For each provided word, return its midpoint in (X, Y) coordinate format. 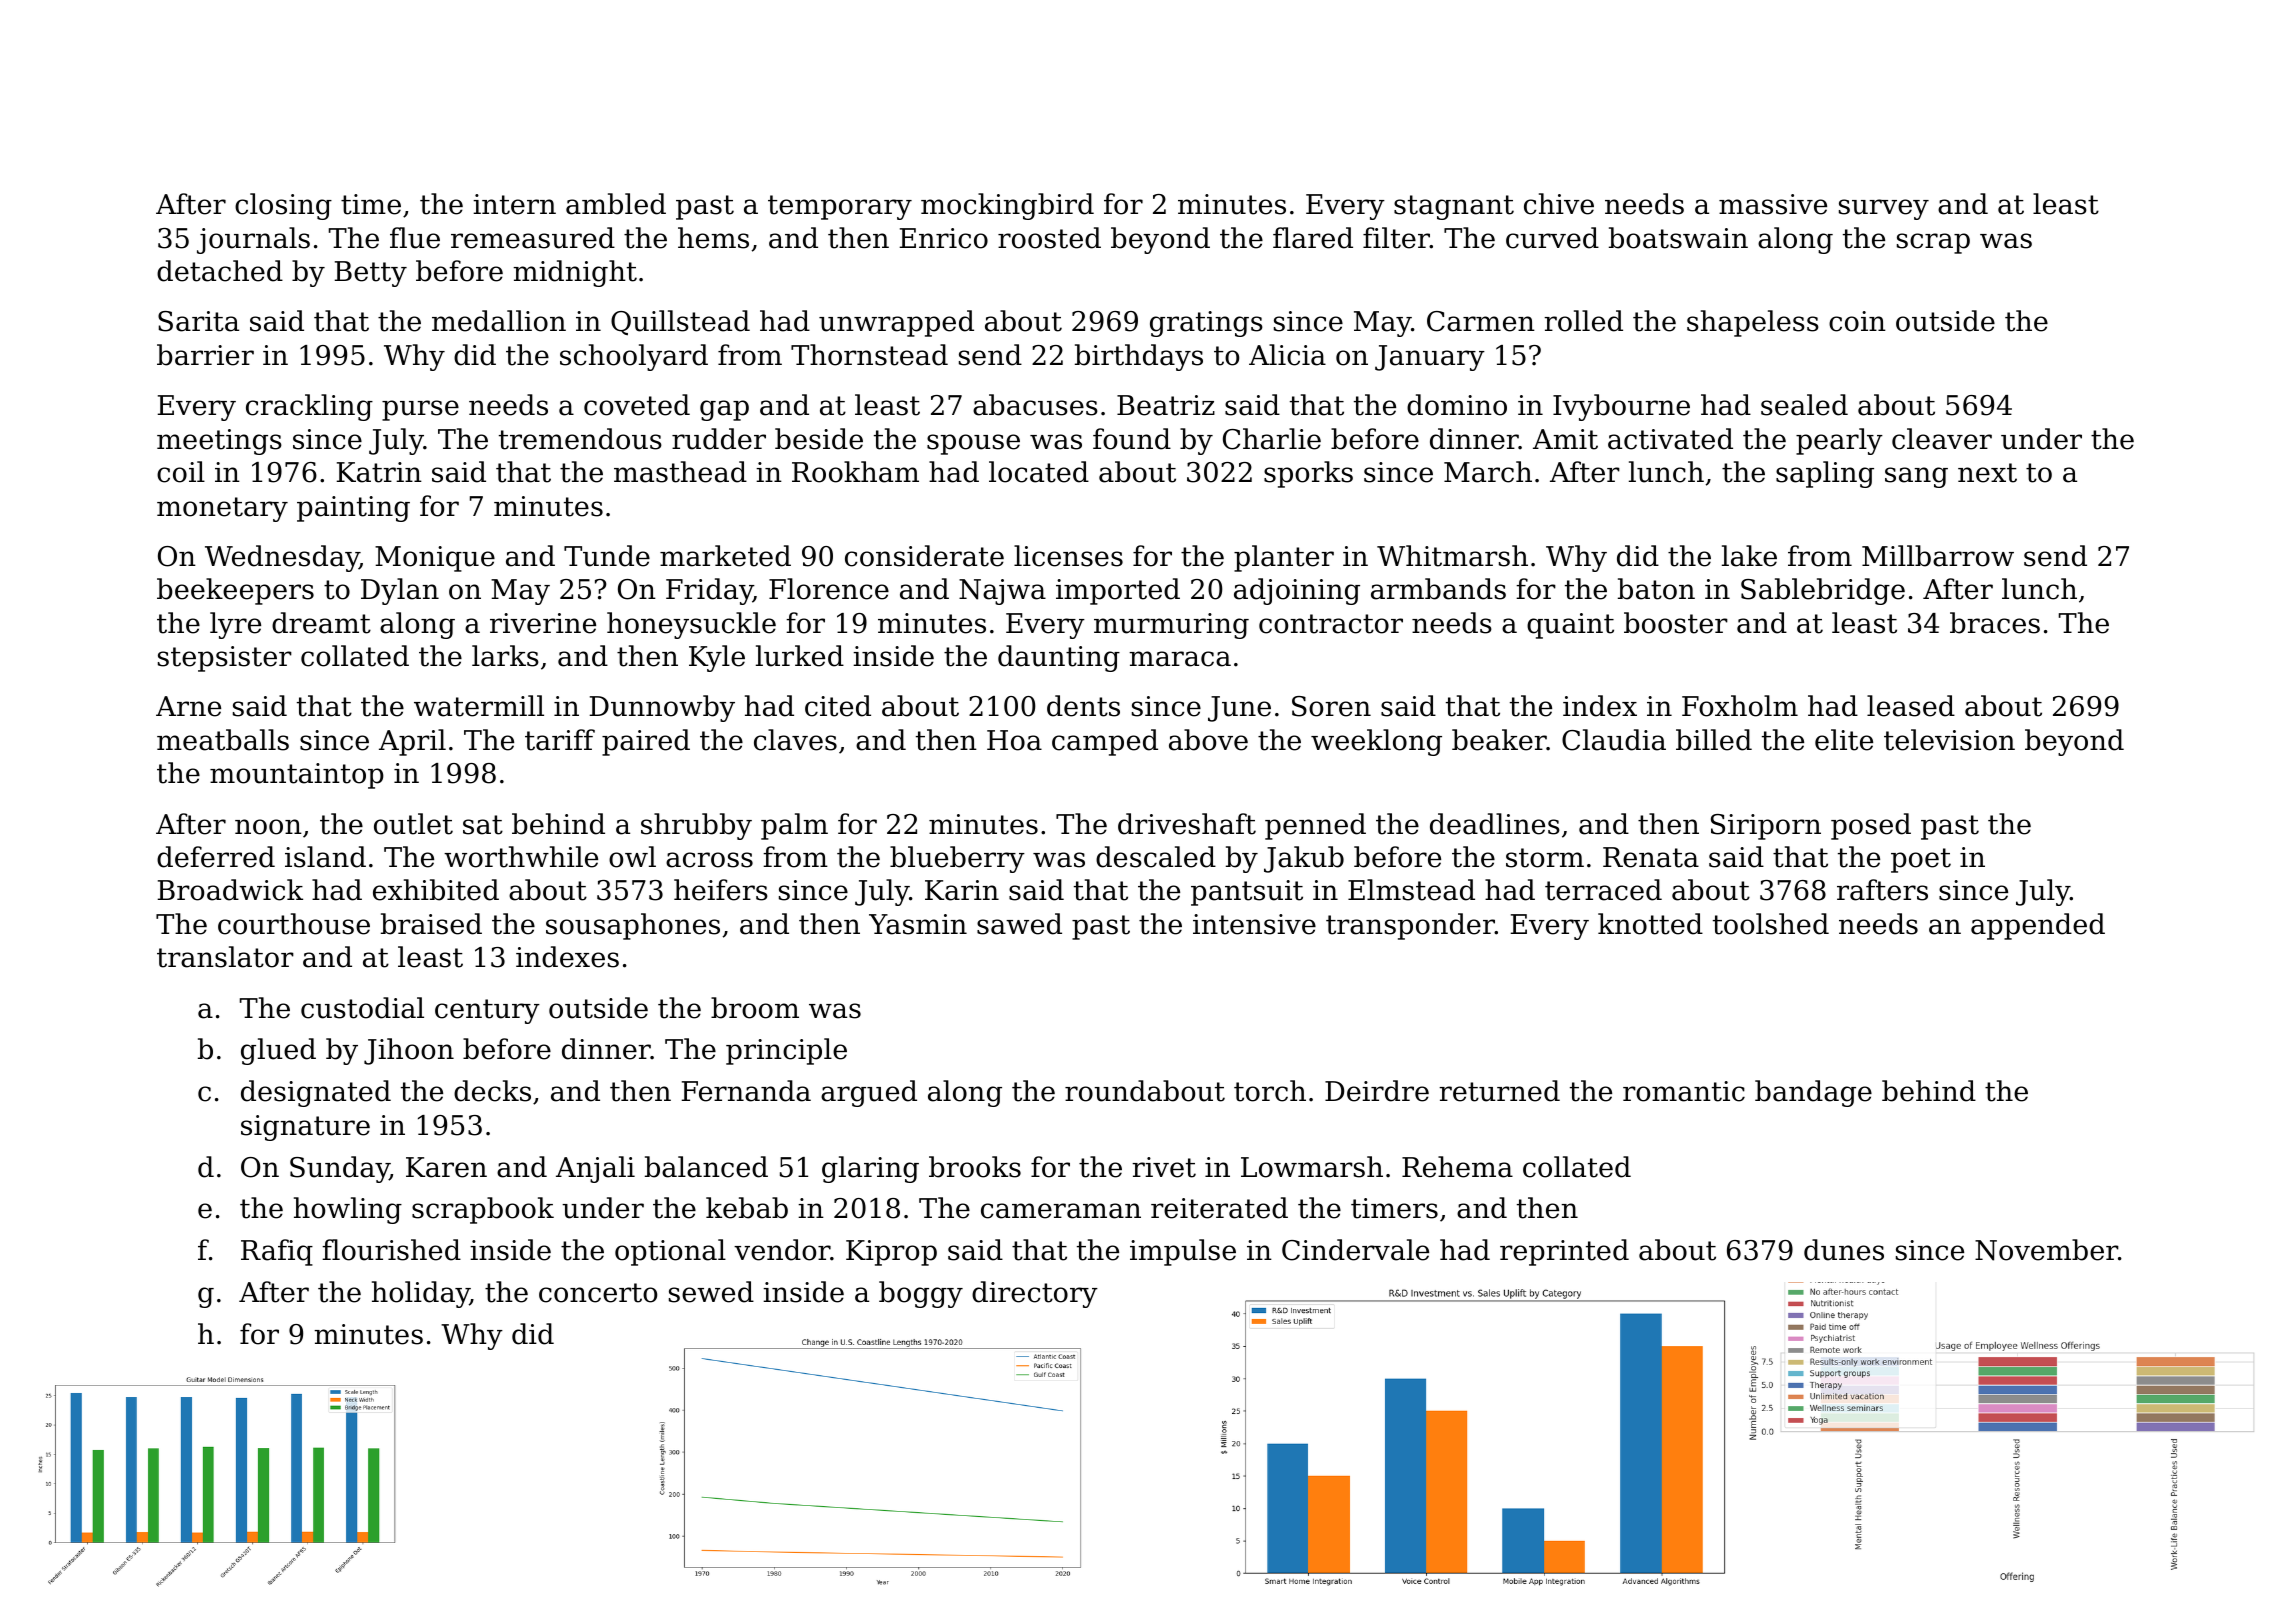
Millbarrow (1938, 556)
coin (1857, 321)
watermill (479, 706)
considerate (924, 556)
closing (283, 206)
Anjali (595, 1169)
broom (755, 1008)
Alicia (1287, 355)
